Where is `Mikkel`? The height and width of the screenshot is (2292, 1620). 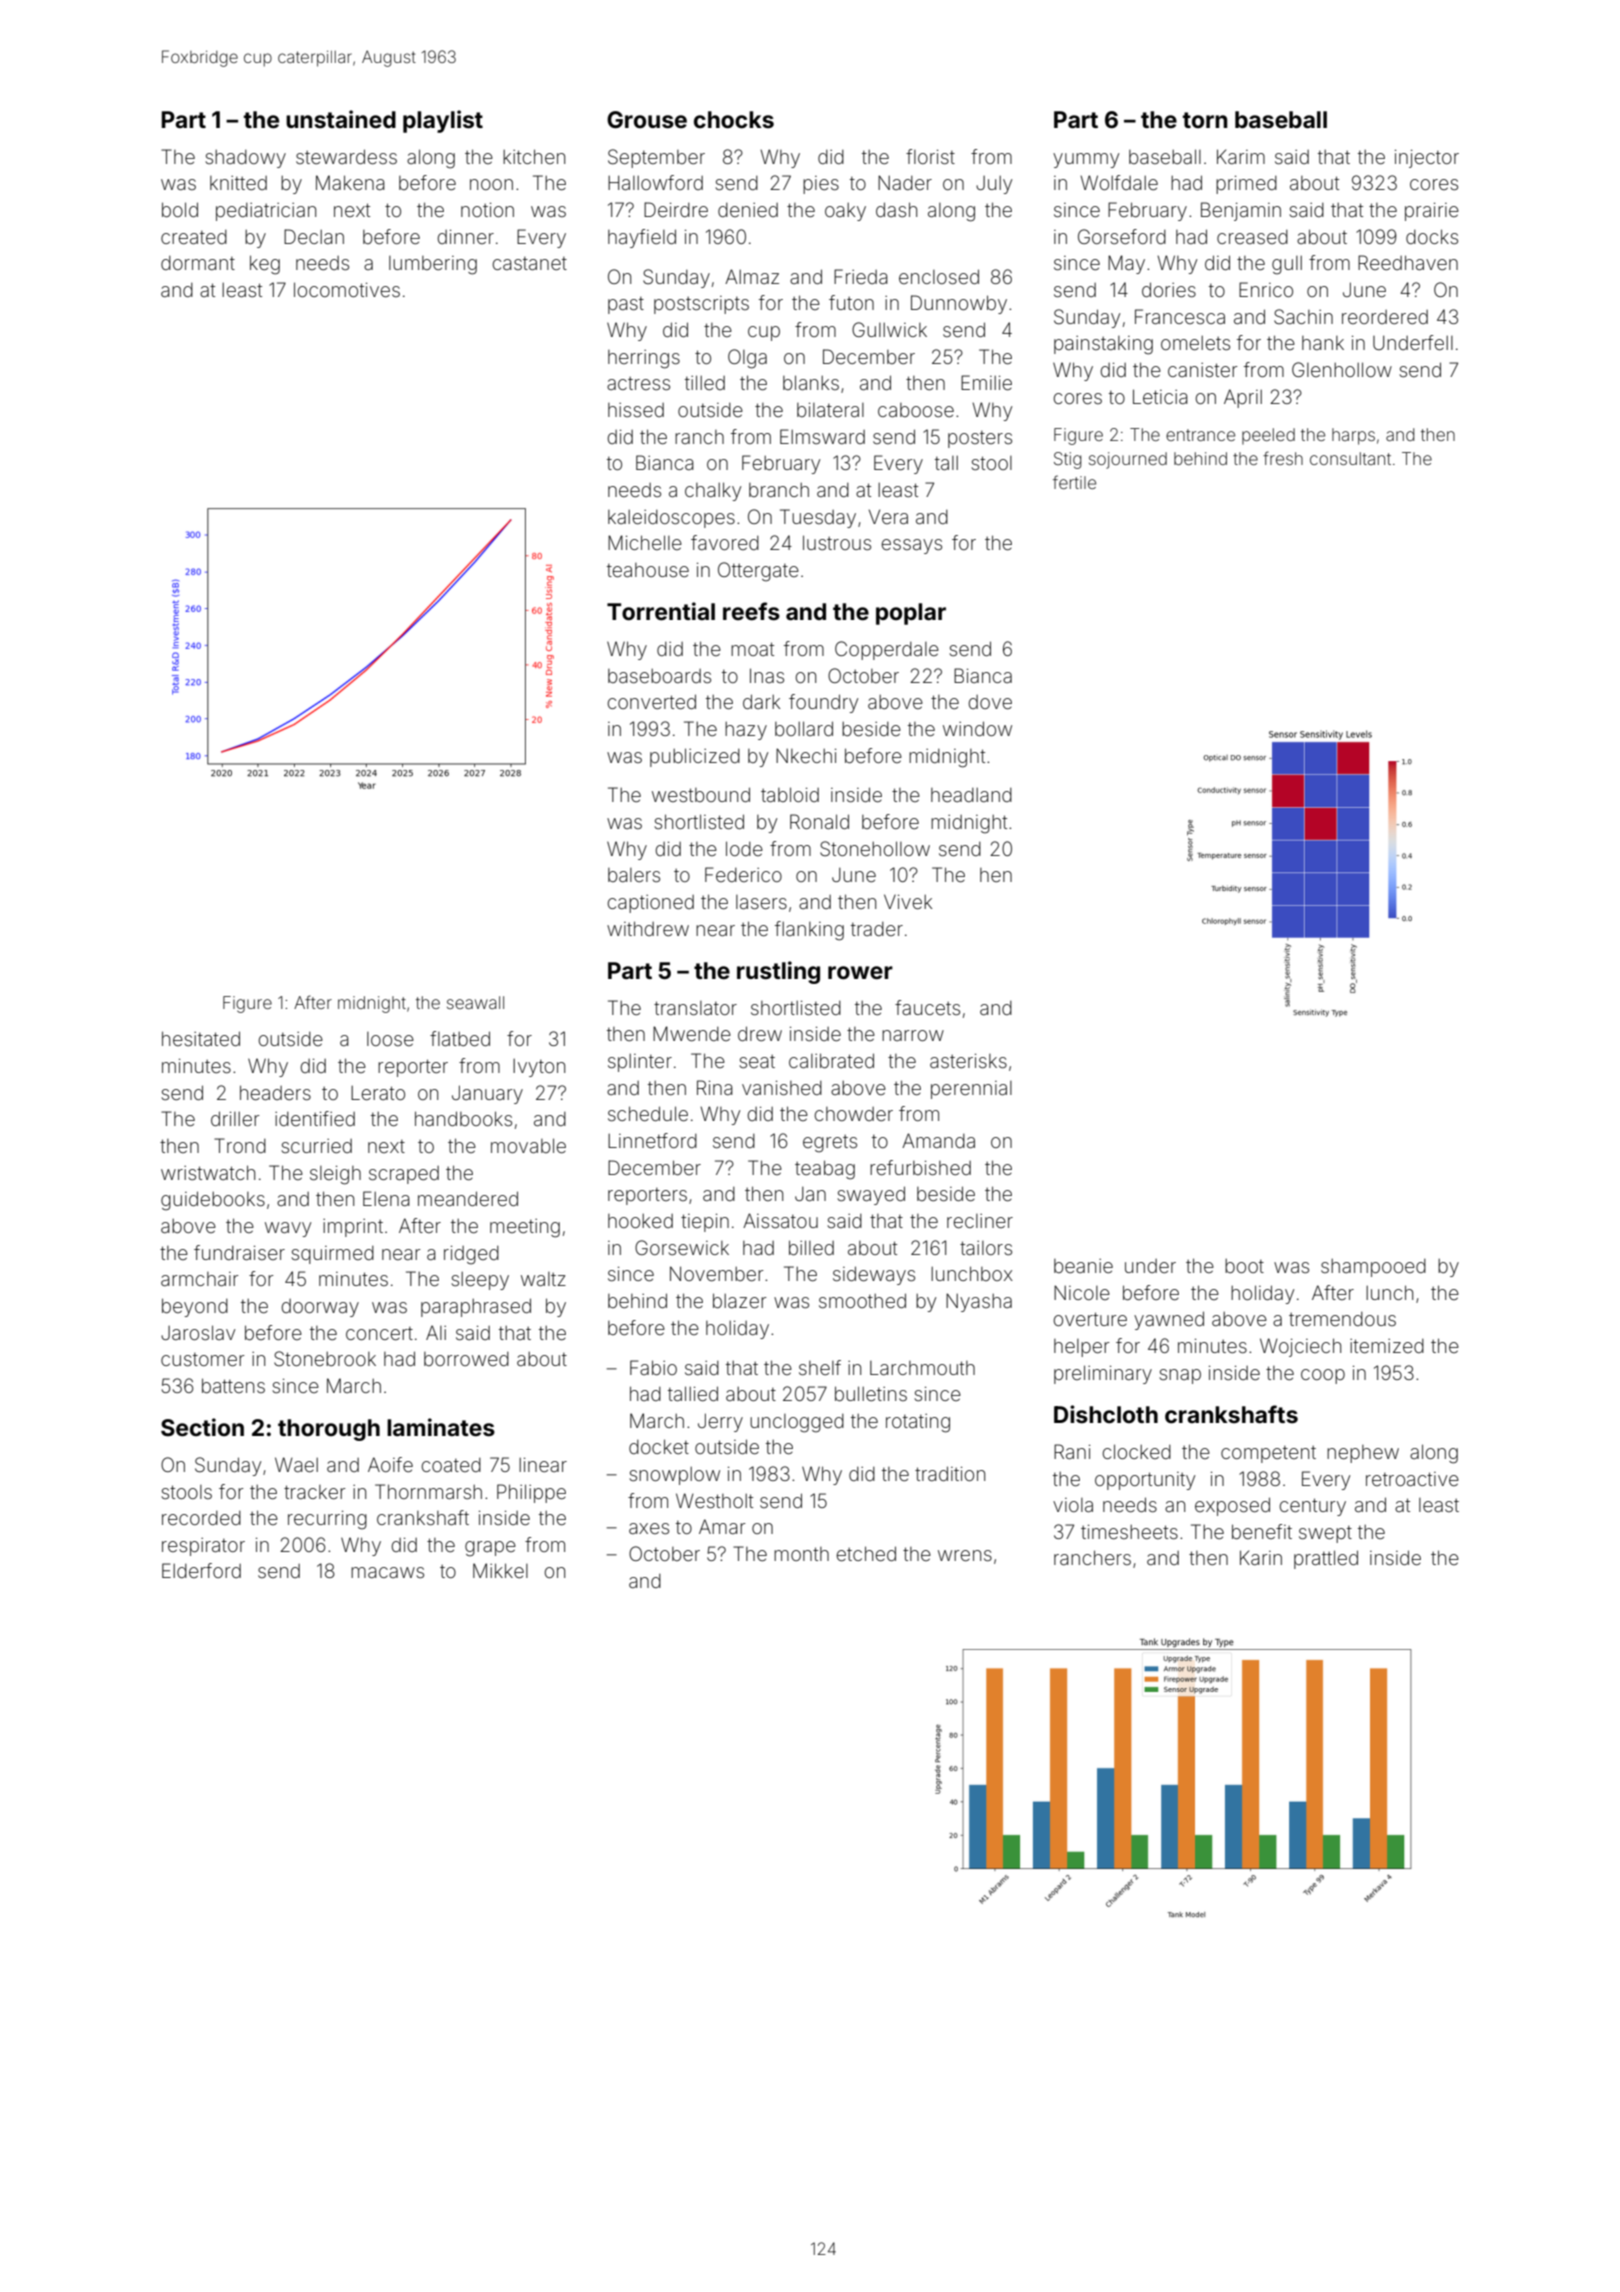
Mikkel is located at coordinates (500, 1570).
